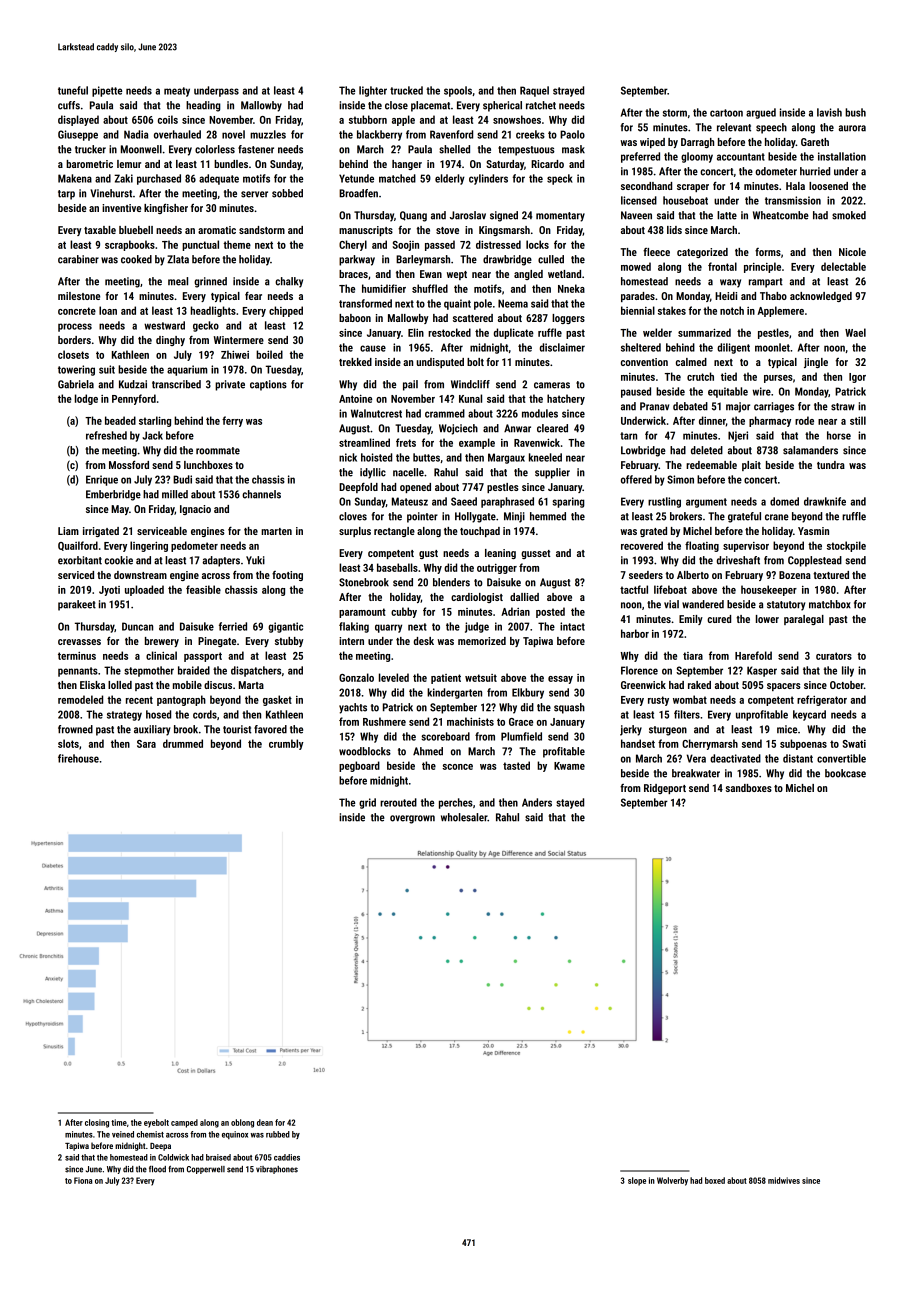 The width and height of the screenshot is (924, 1308). What do you see at coordinates (73, 90) in the screenshot?
I see `tuneful` at bounding box center [73, 90].
